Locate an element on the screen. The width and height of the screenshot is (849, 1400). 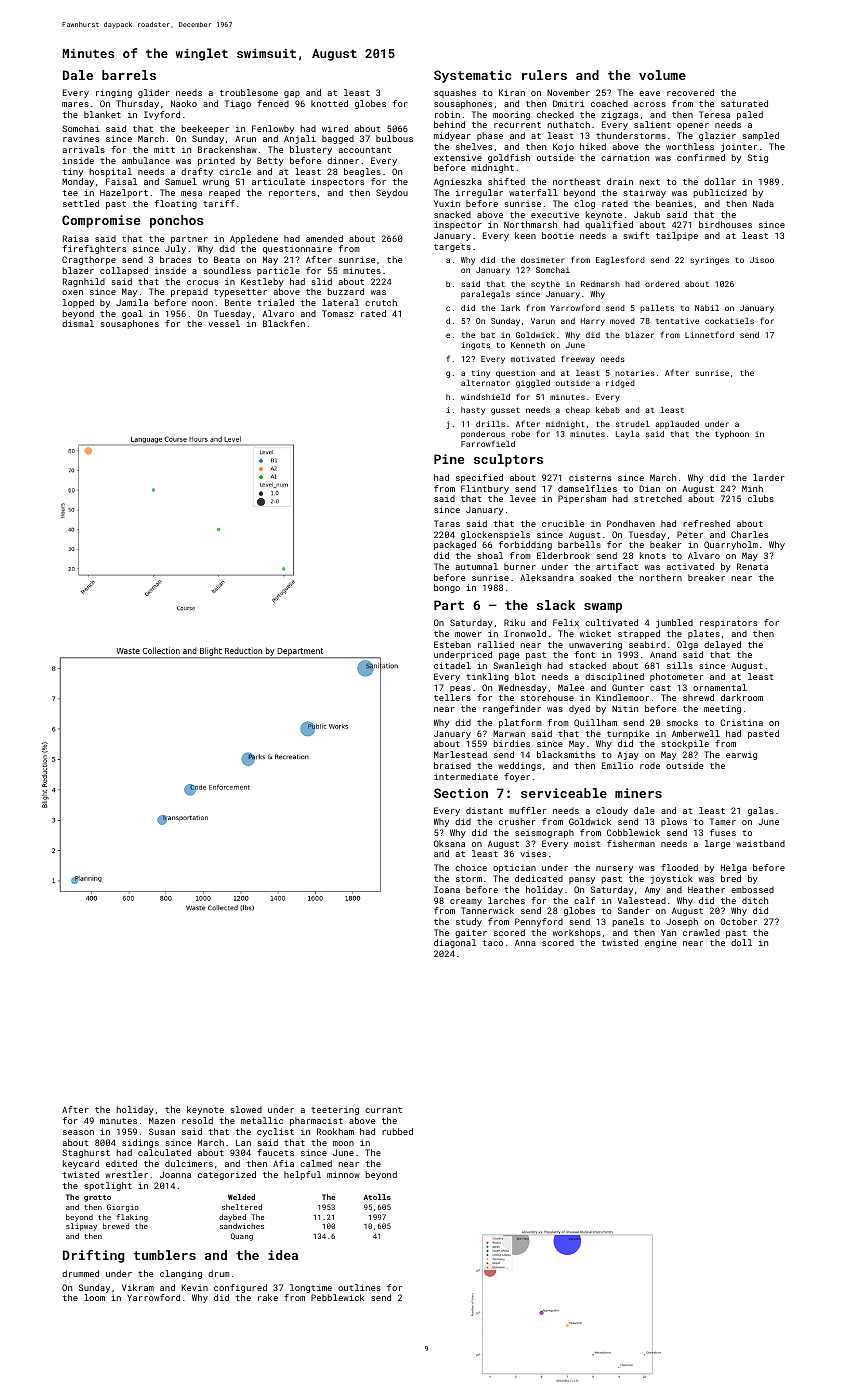
dedicated is located at coordinates (539, 878).
